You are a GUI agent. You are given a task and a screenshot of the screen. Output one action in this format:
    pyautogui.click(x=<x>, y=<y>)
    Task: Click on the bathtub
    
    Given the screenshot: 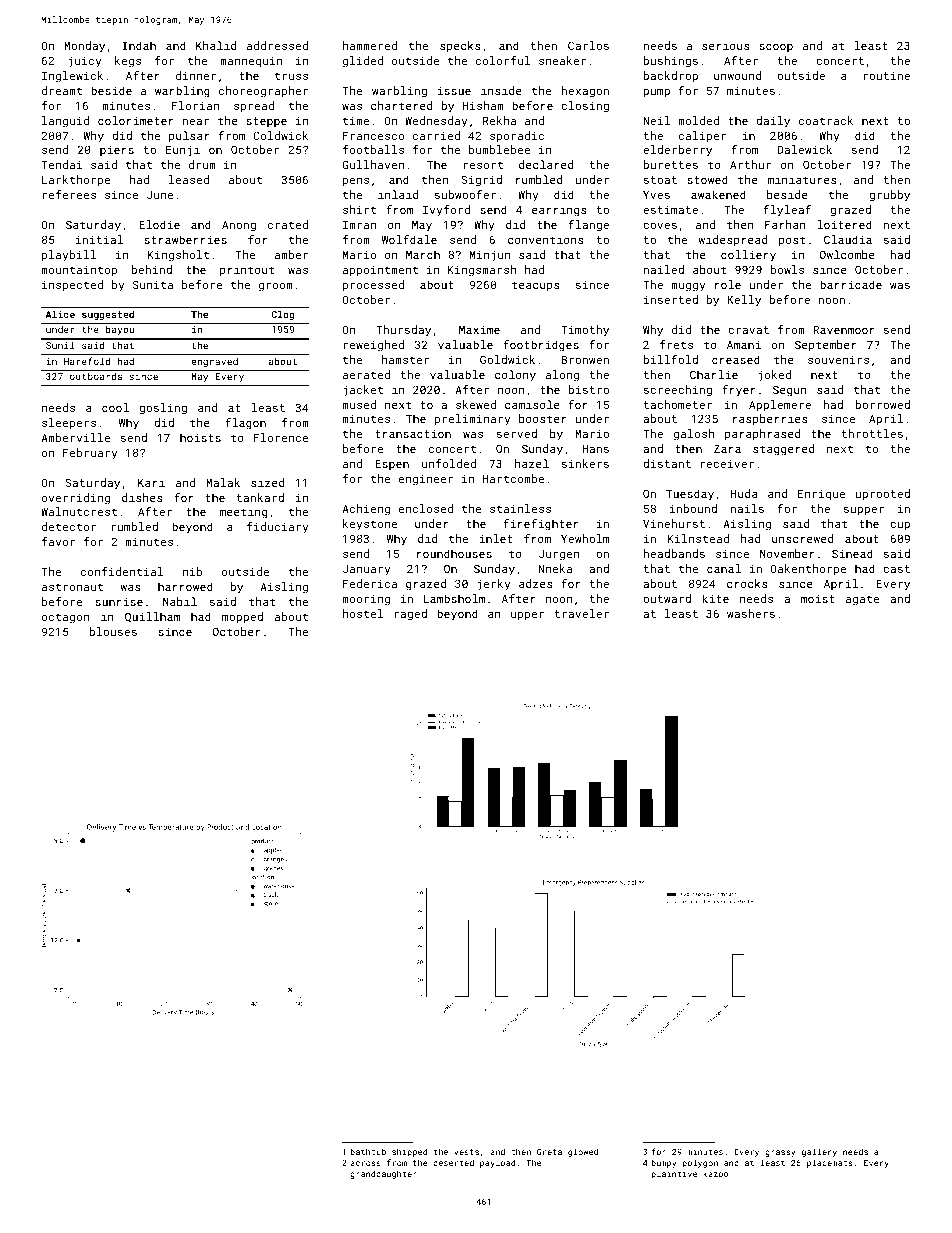 What is the action you would take?
    pyautogui.click(x=368, y=1151)
